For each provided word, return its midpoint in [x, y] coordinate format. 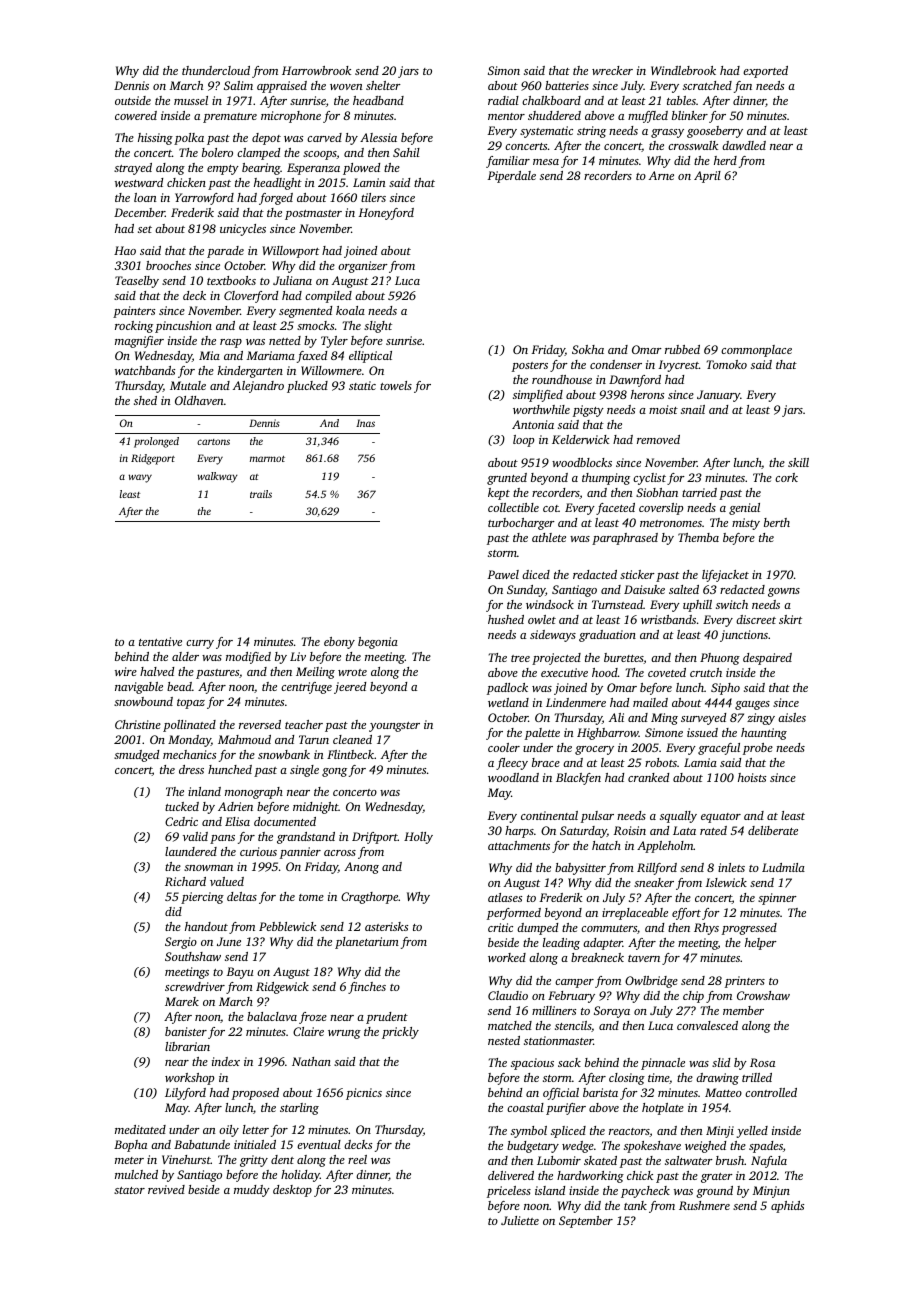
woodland [513, 777]
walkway [218, 477]
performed [514, 914]
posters [530, 367]
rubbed [682, 349]
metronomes [671, 523]
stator [129, 1190]
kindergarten [250, 372]
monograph [254, 793]
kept [499, 494]
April [707, 177]
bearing [261, 169]
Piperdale [512, 177]
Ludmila [783, 867]
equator [721, 818]
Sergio [181, 943]
